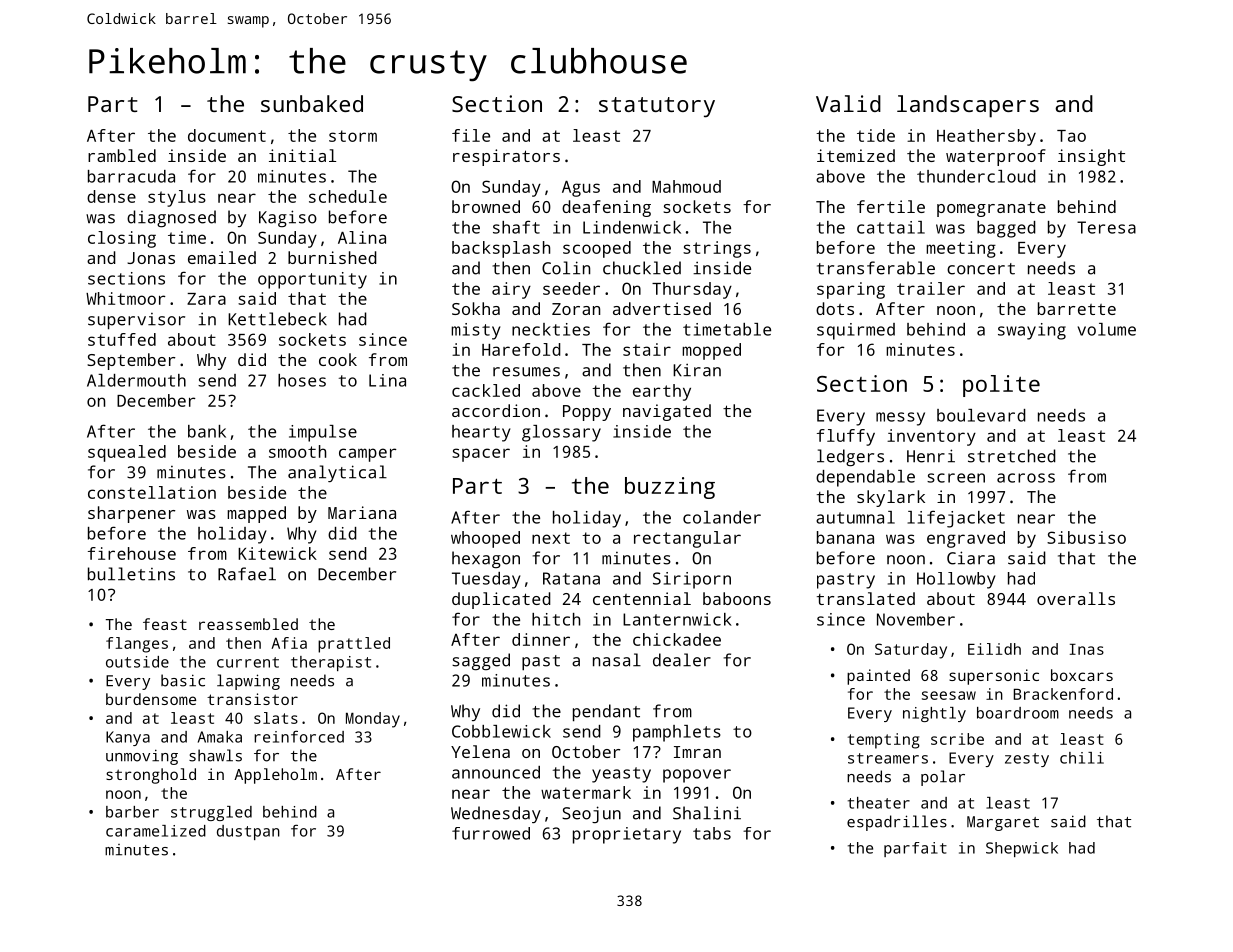 The height and width of the screenshot is (952, 1233). What do you see at coordinates (151, 699) in the screenshot?
I see `burdensome` at bounding box center [151, 699].
